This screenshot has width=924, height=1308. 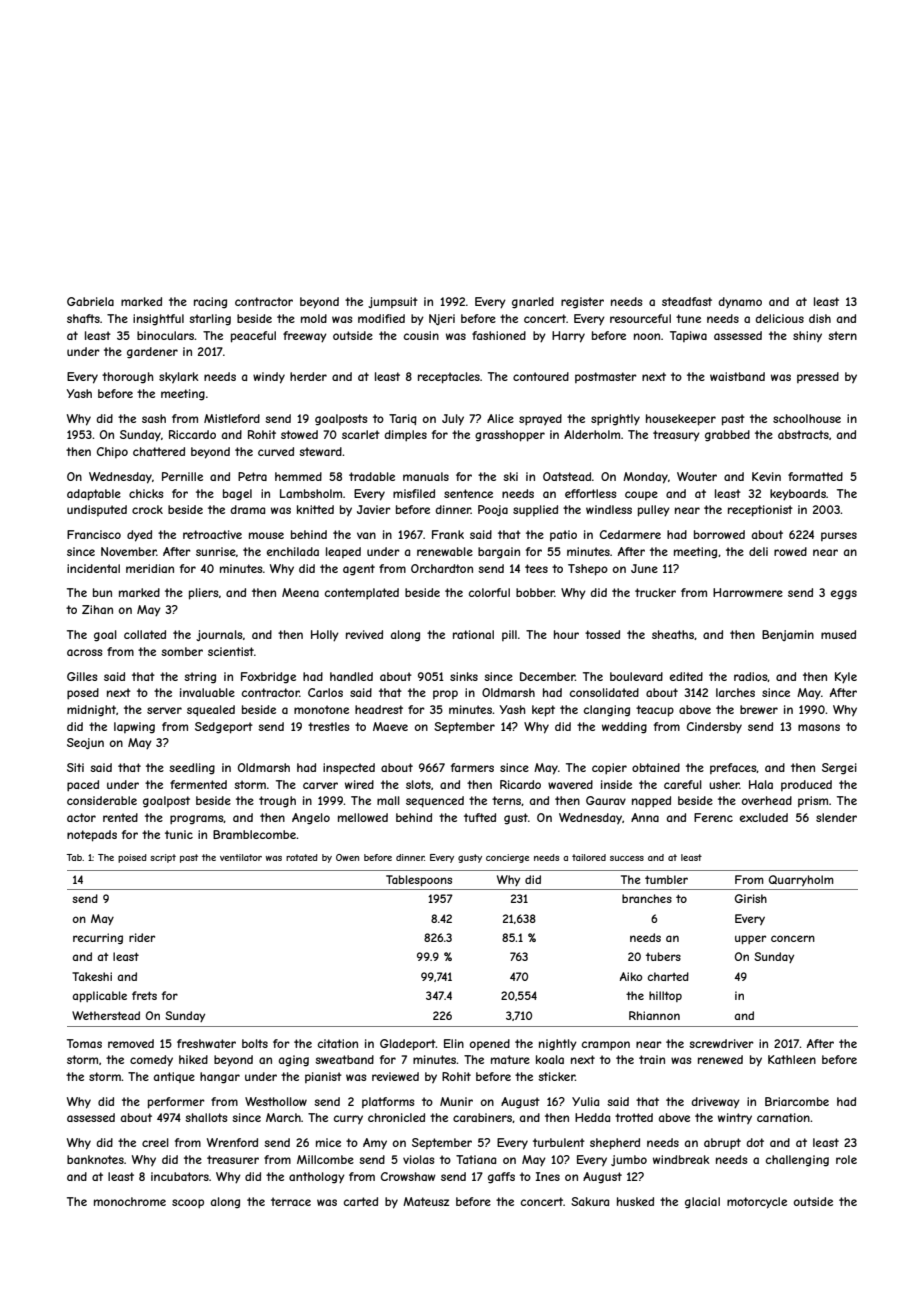 I want to click on Rhiannon, so click(x=654, y=1015).
